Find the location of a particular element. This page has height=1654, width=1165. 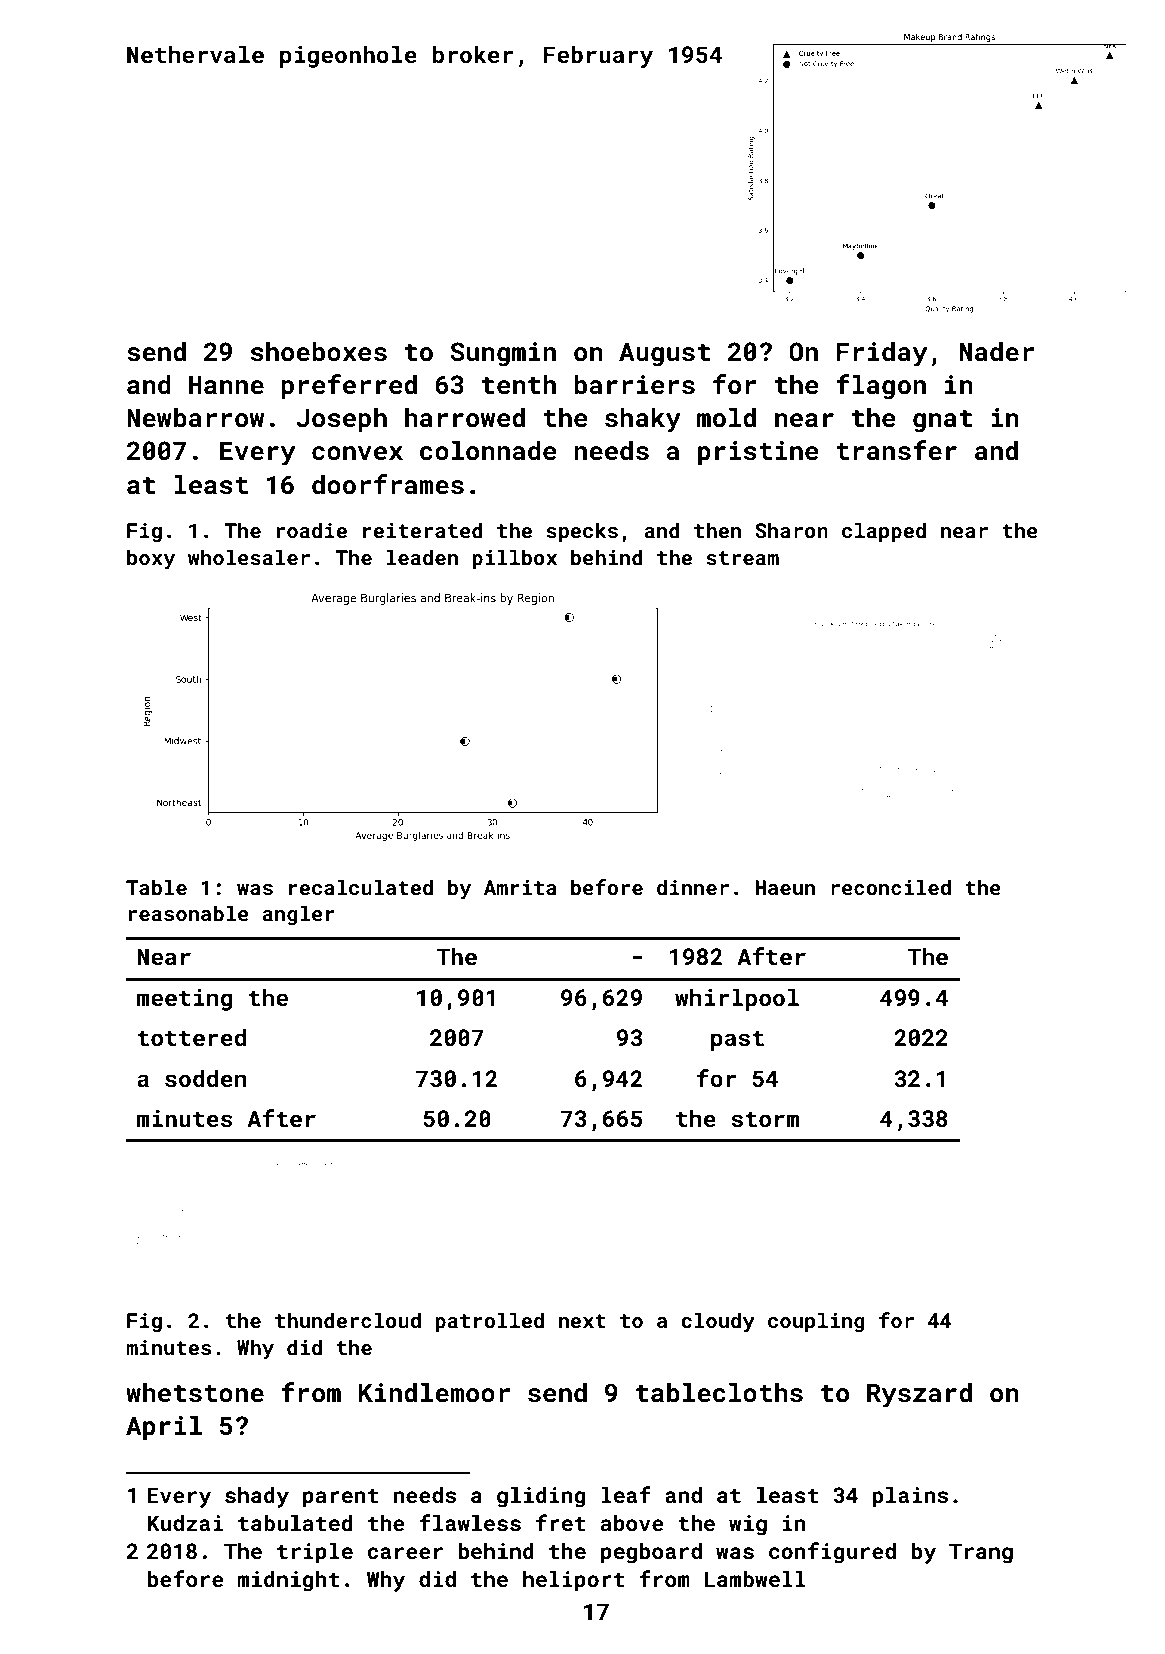

specks is located at coordinates (582, 532).
